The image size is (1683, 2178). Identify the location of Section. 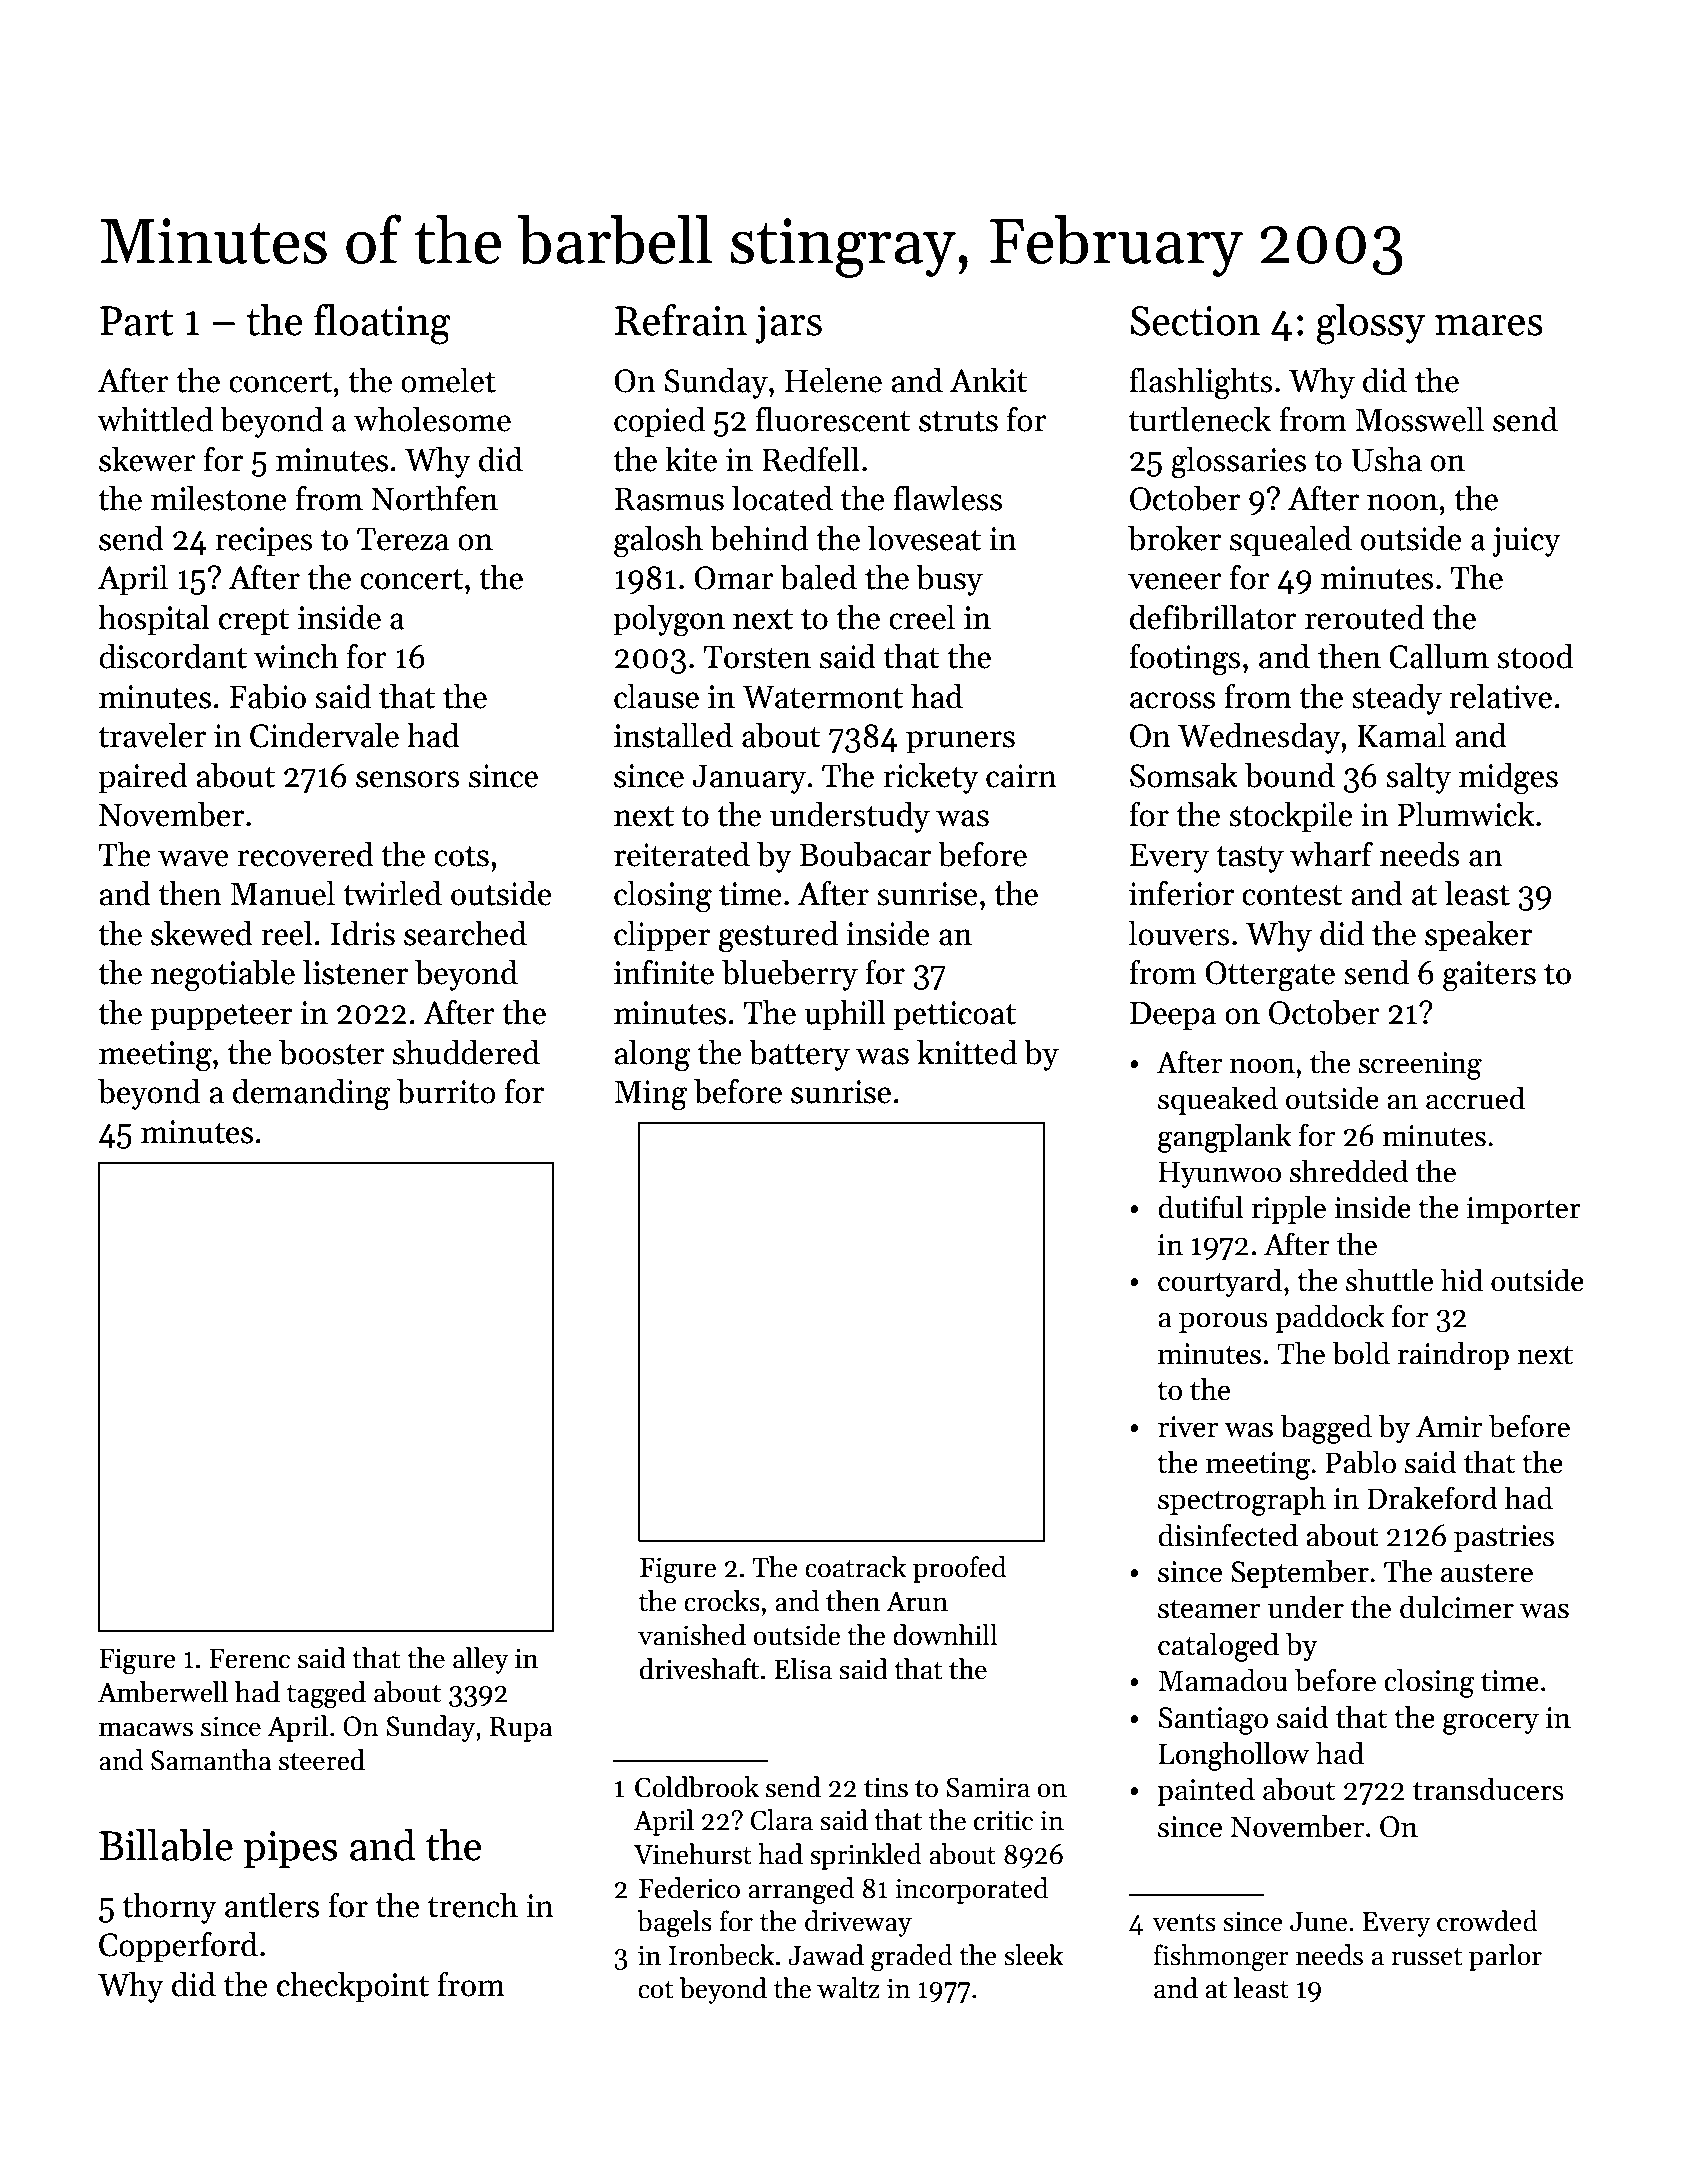
(1195, 321).
